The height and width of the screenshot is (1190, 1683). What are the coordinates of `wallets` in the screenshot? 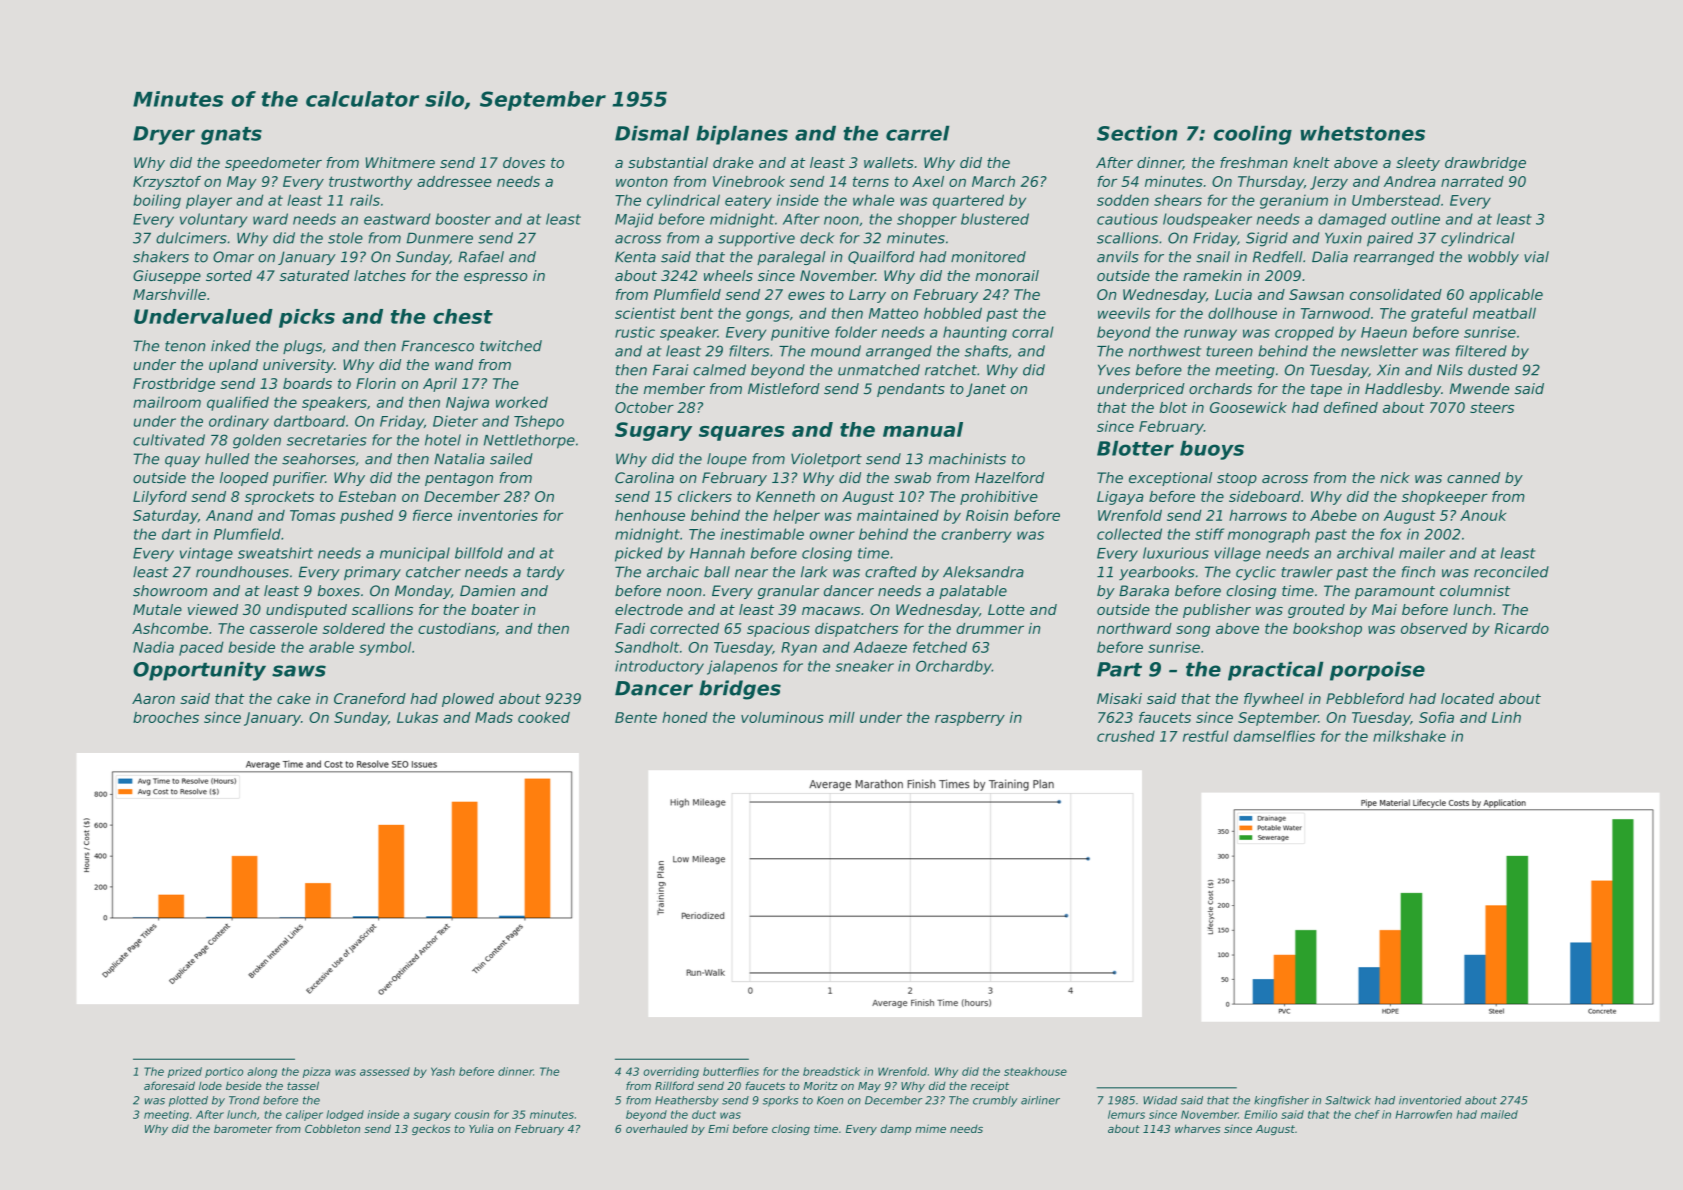 It's located at (889, 162).
